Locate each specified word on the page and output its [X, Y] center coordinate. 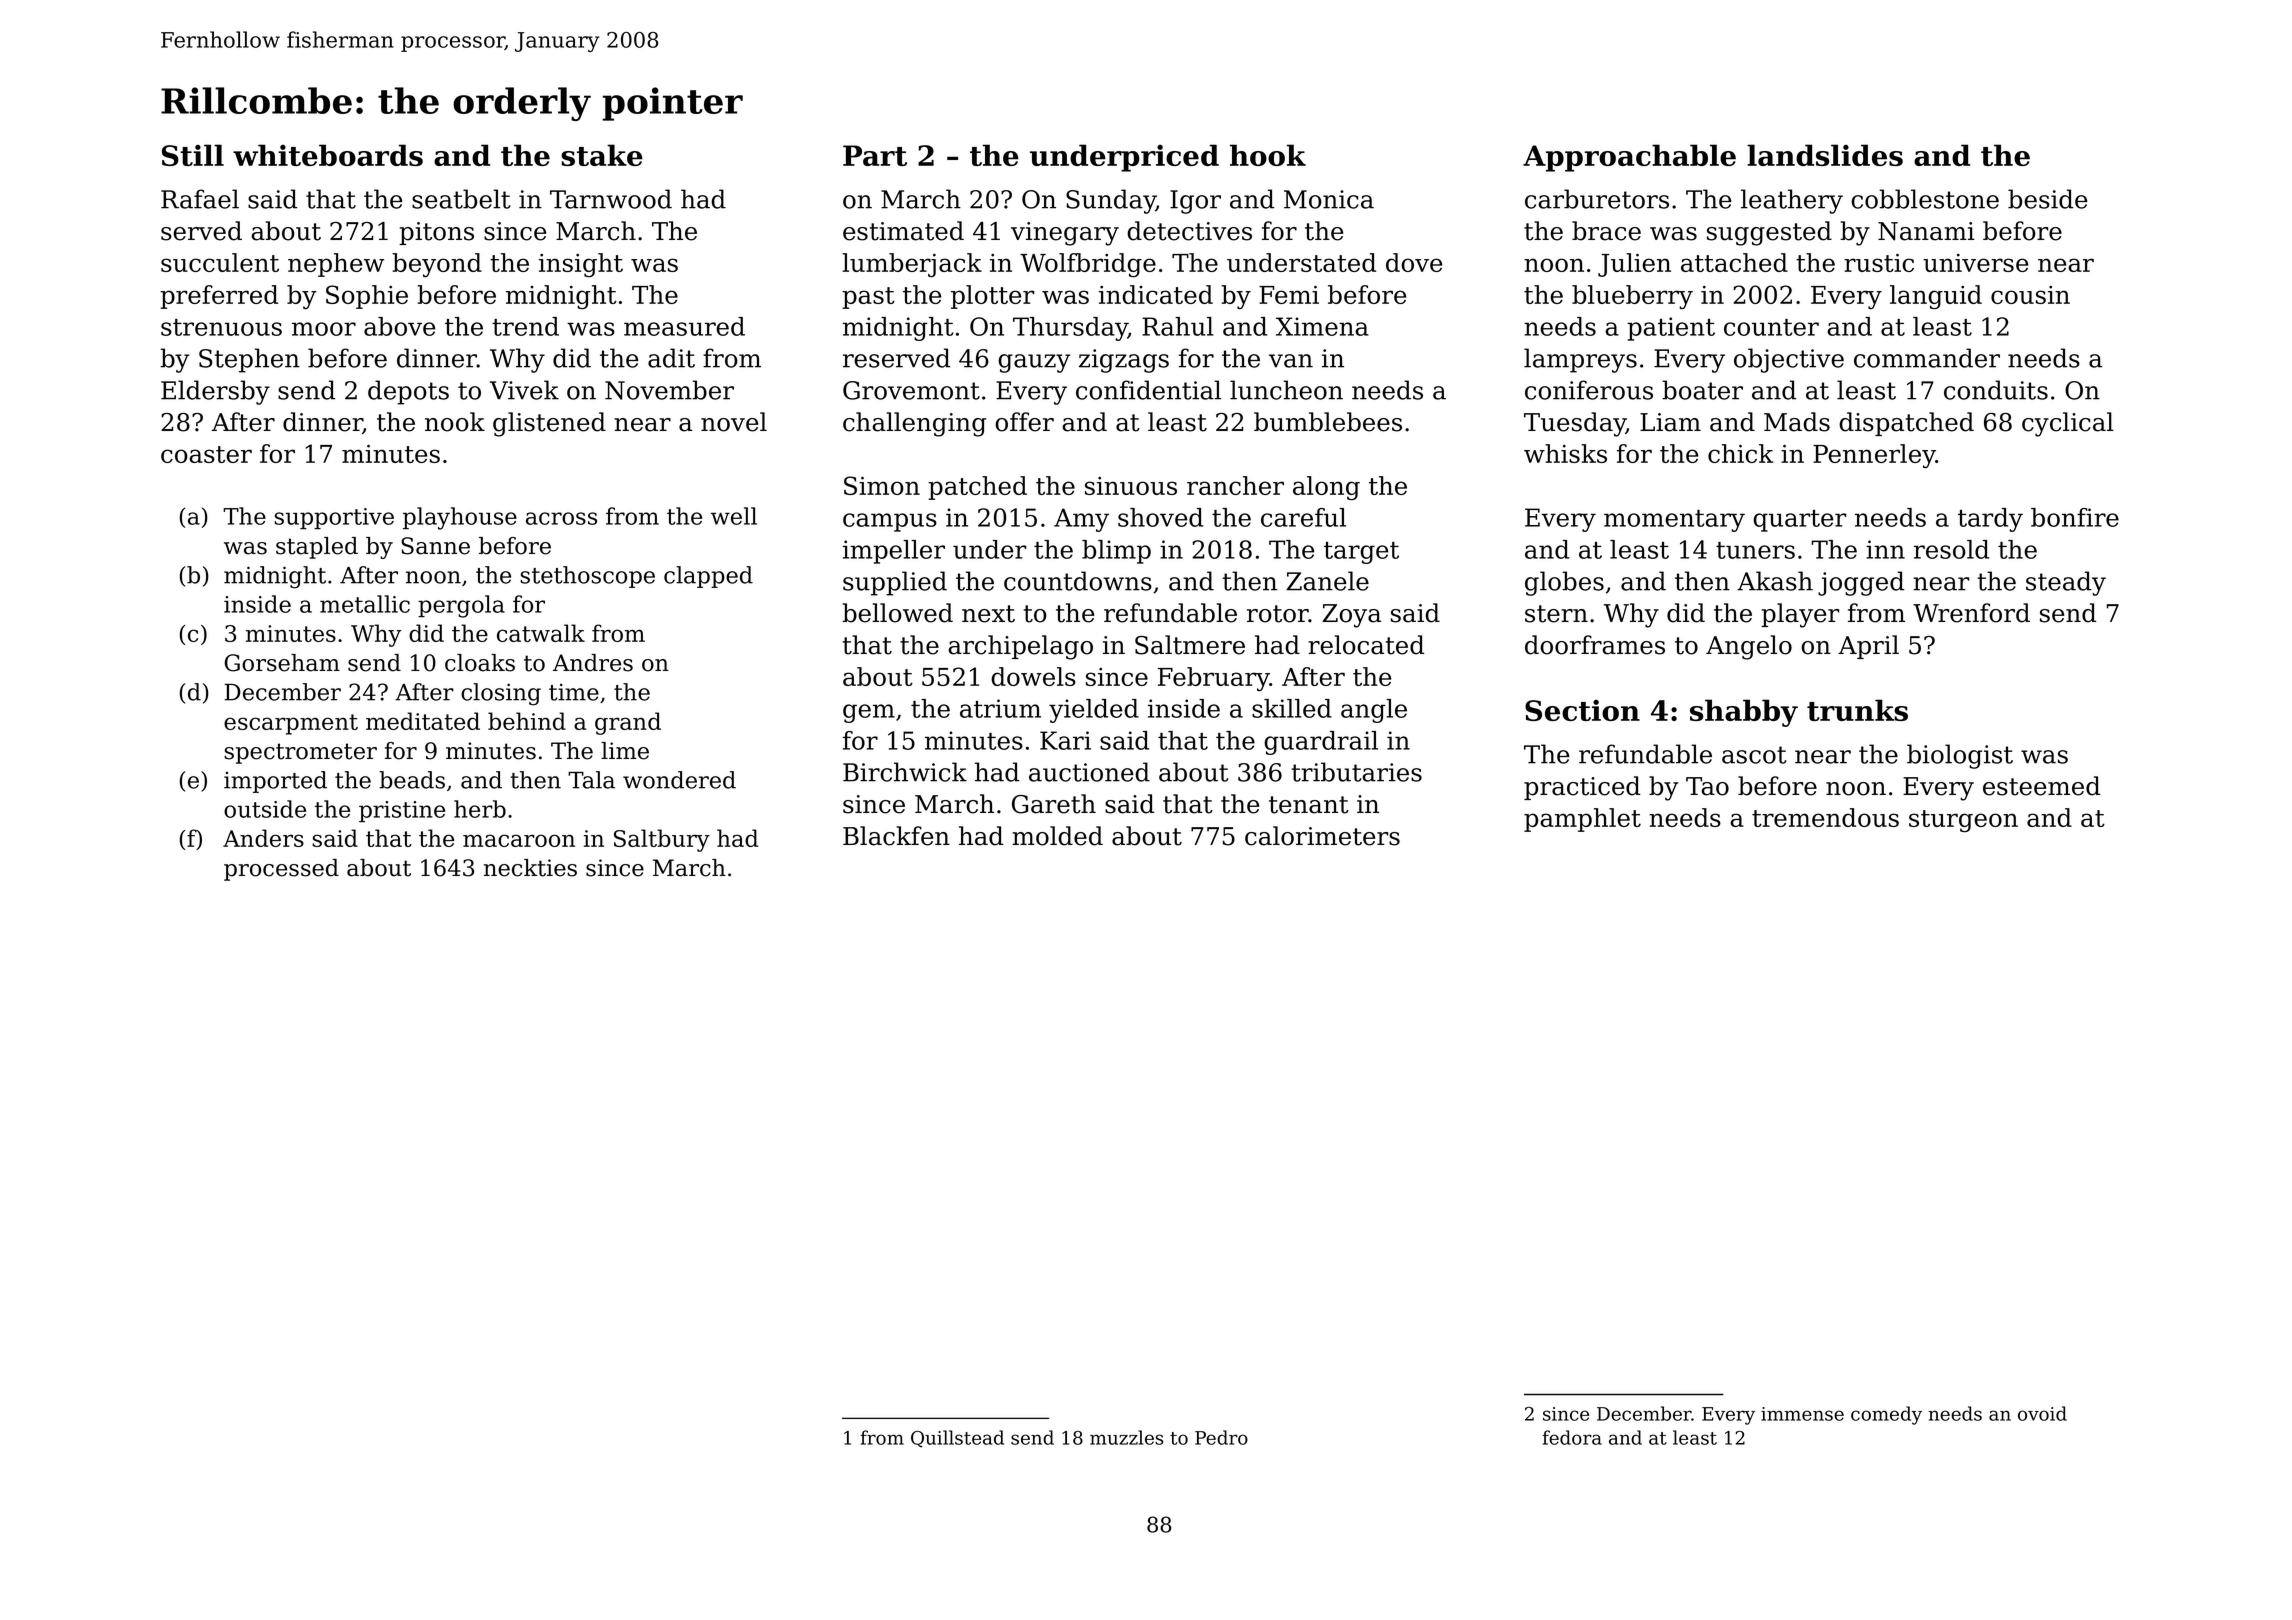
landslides [1825, 155]
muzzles [1126, 1437]
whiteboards [328, 155]
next [988, 614]
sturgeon [1963, 821]
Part [875, 155]
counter [1771, 327]
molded [1057, 836]
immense [1802, 1414]
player [1800, 615]
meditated [423, 721]
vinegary [1065, 234]
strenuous [221, 327]
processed [281, 870]
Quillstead [957, 1439]
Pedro [1221, 1437]
